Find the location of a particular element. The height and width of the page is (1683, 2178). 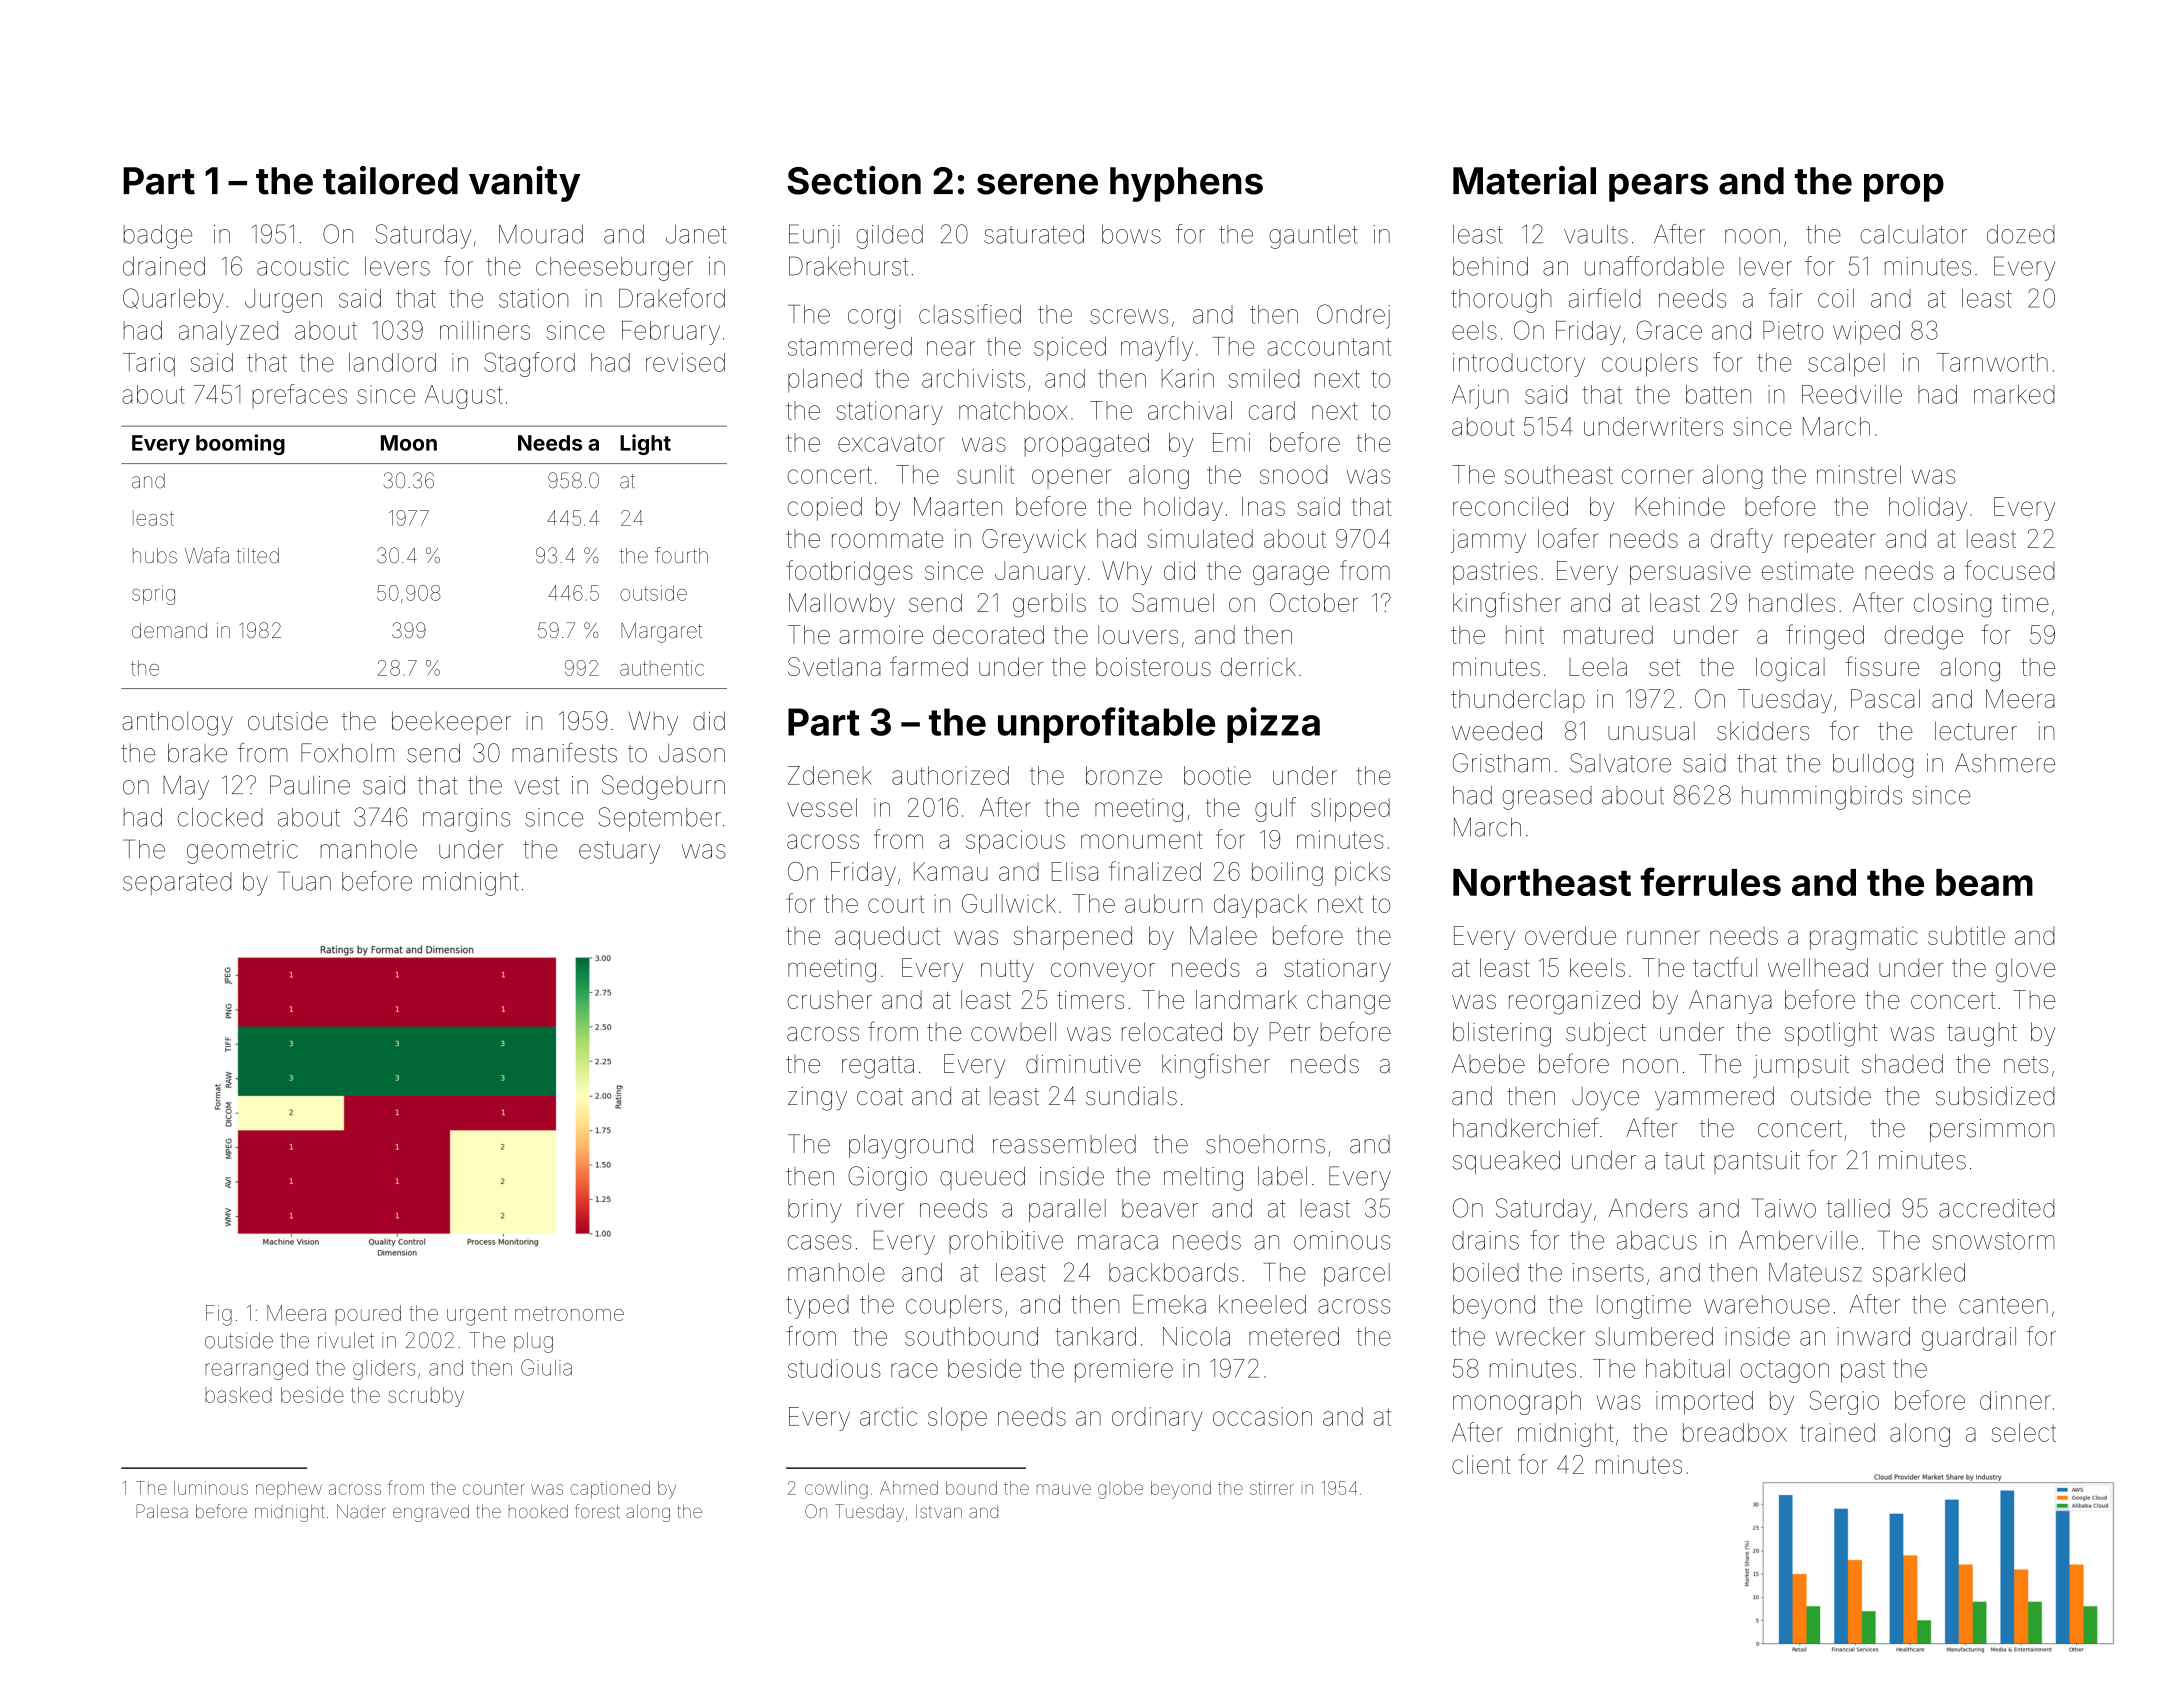

Arjun is located at coordinates (1480, 397).
